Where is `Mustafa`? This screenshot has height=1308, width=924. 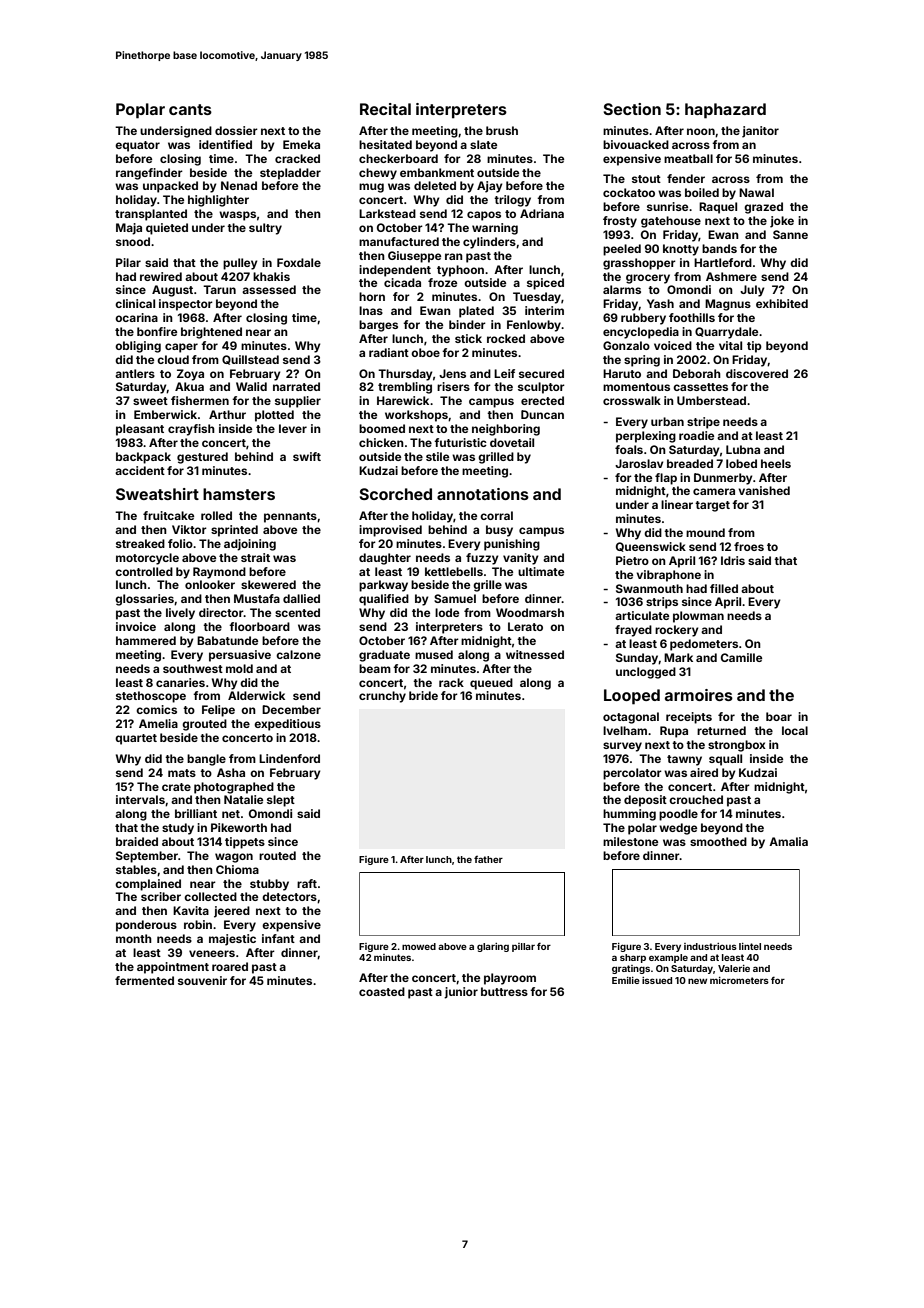 Mustafa is located at coordinates (257, 598).
